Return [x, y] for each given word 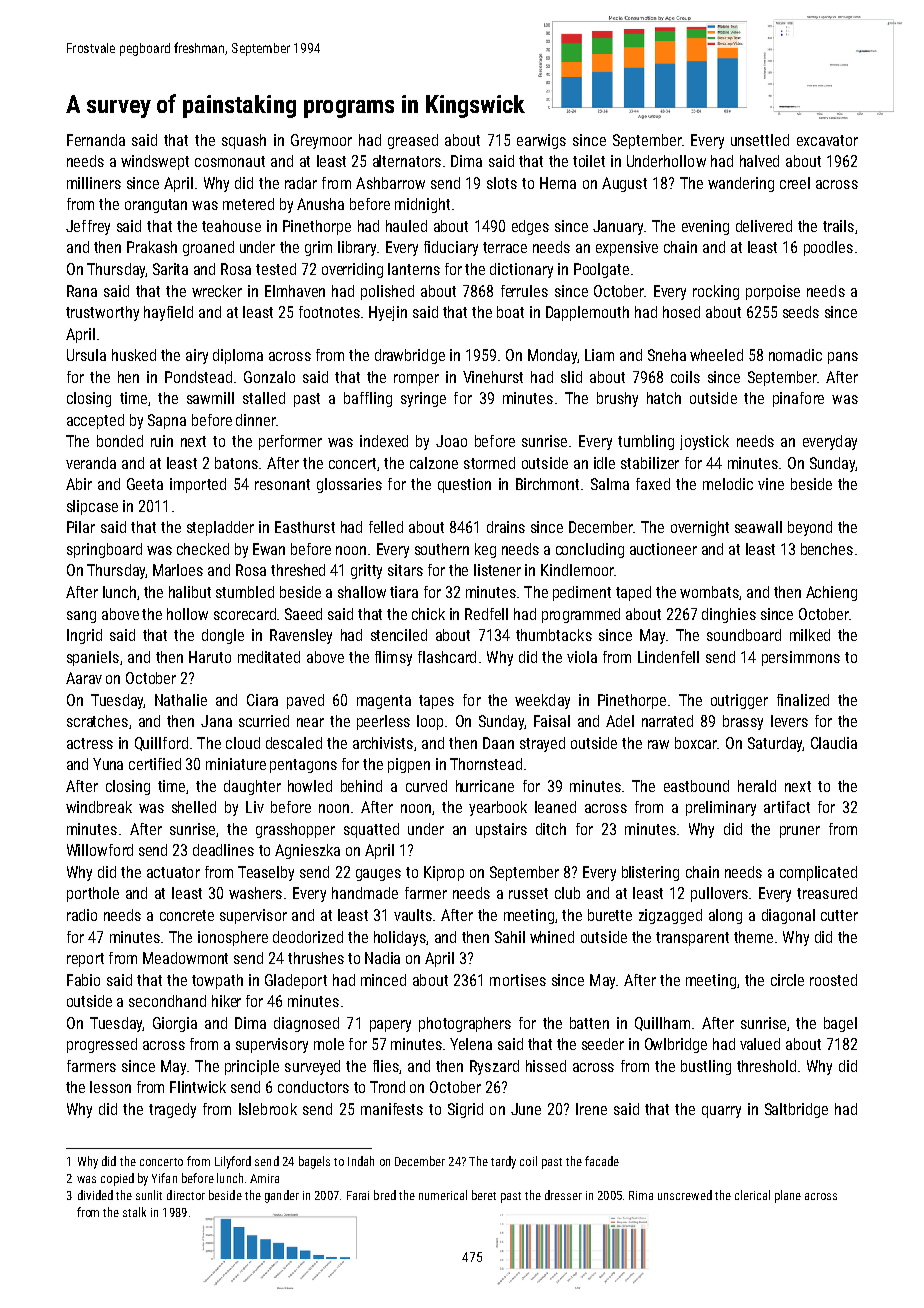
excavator [827, 140]
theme [753, 937]
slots [502, 183]
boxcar [696, 743]
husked [134, 355]
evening [705, 227]
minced [383, 980]
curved [426, 786]
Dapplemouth [587, 313]
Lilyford [233, 1162]
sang [81, 617]
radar [301, 183]
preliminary [721, 808]
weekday [542, 701]
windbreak [99, 807]
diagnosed [306, 1024]
